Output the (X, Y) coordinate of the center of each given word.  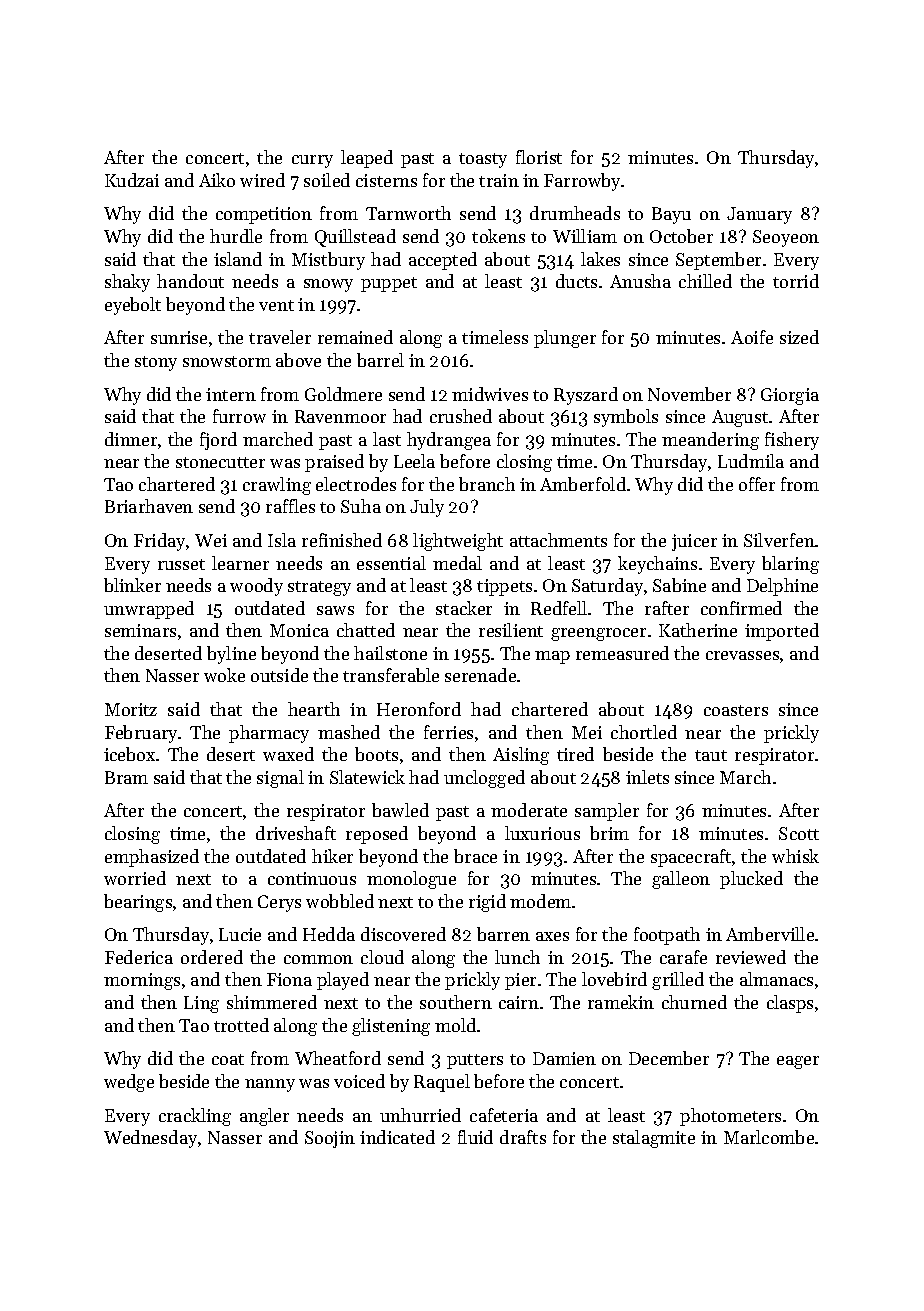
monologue (411, 880)
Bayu (671, 215)
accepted (443, 261)
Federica (139, 957)
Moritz (131, 709)
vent (276, 305)
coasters (736, 710)
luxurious (542, 833)
